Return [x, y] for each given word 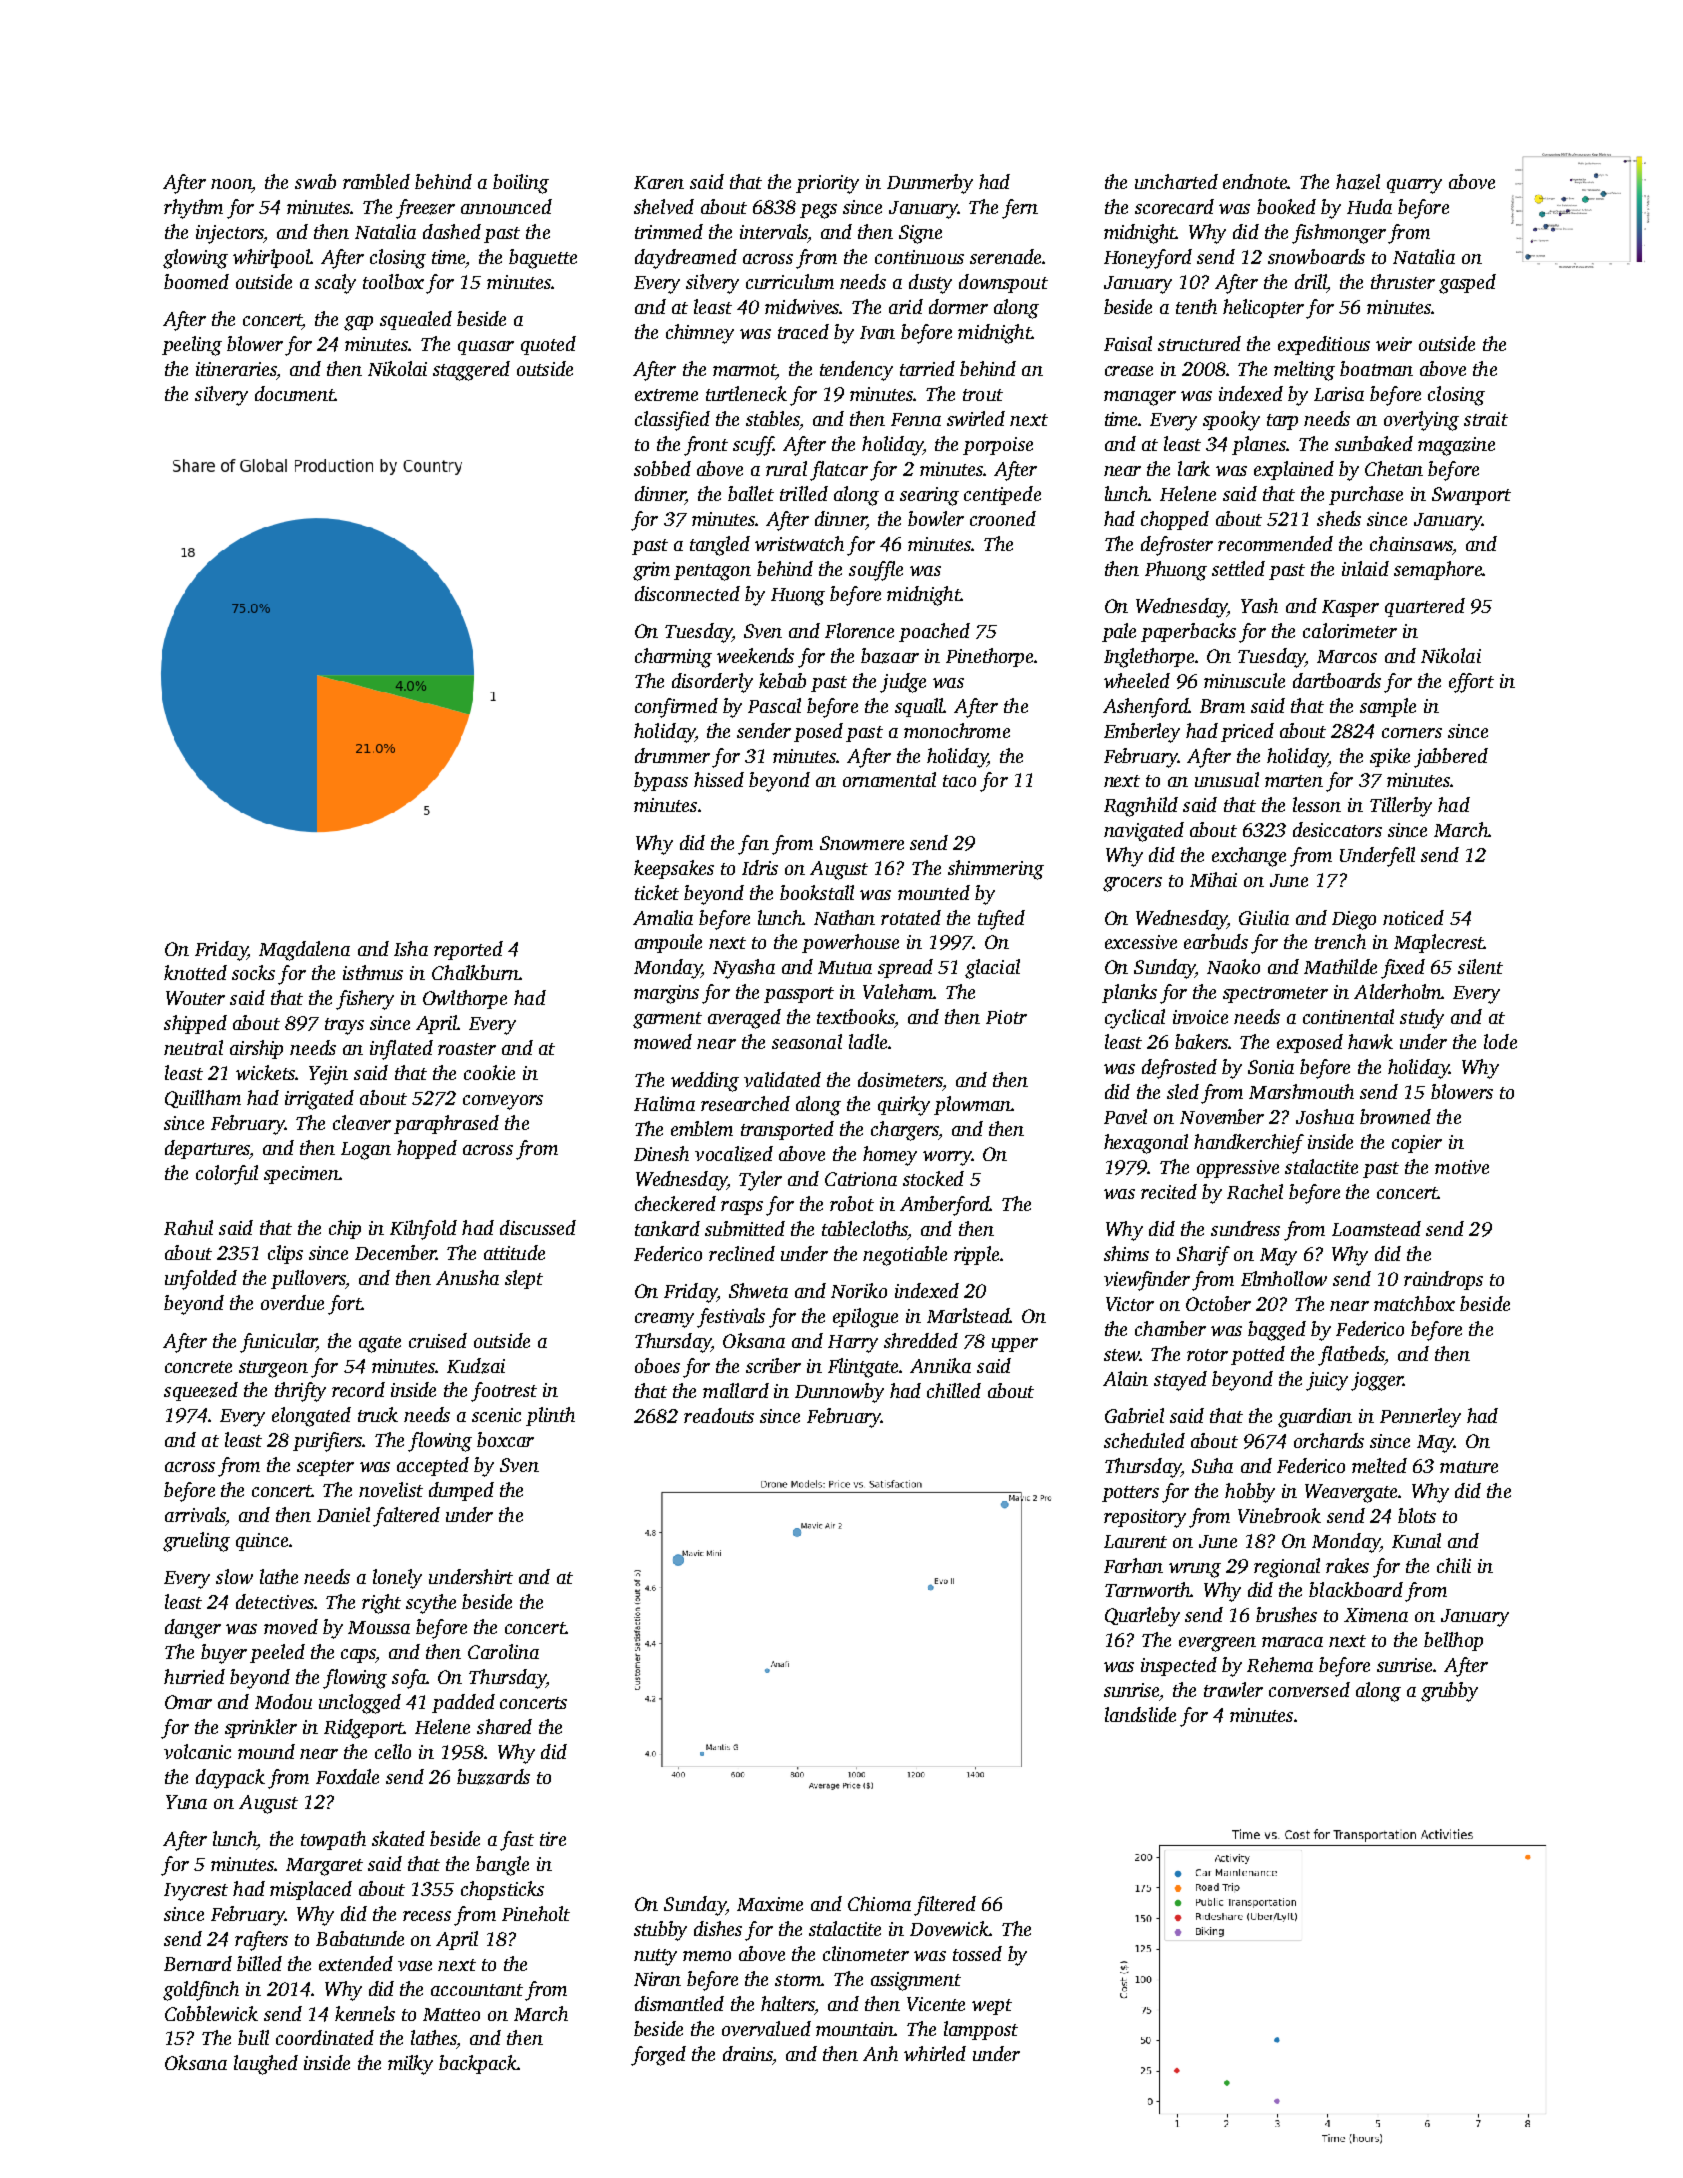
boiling [521, 184]
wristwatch [799, 543]
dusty [930, 284]
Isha [411, 948]
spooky [1231, 421]
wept [992, 2007]
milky [410, 2065]
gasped [1467, 284]
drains [748, 2053]
